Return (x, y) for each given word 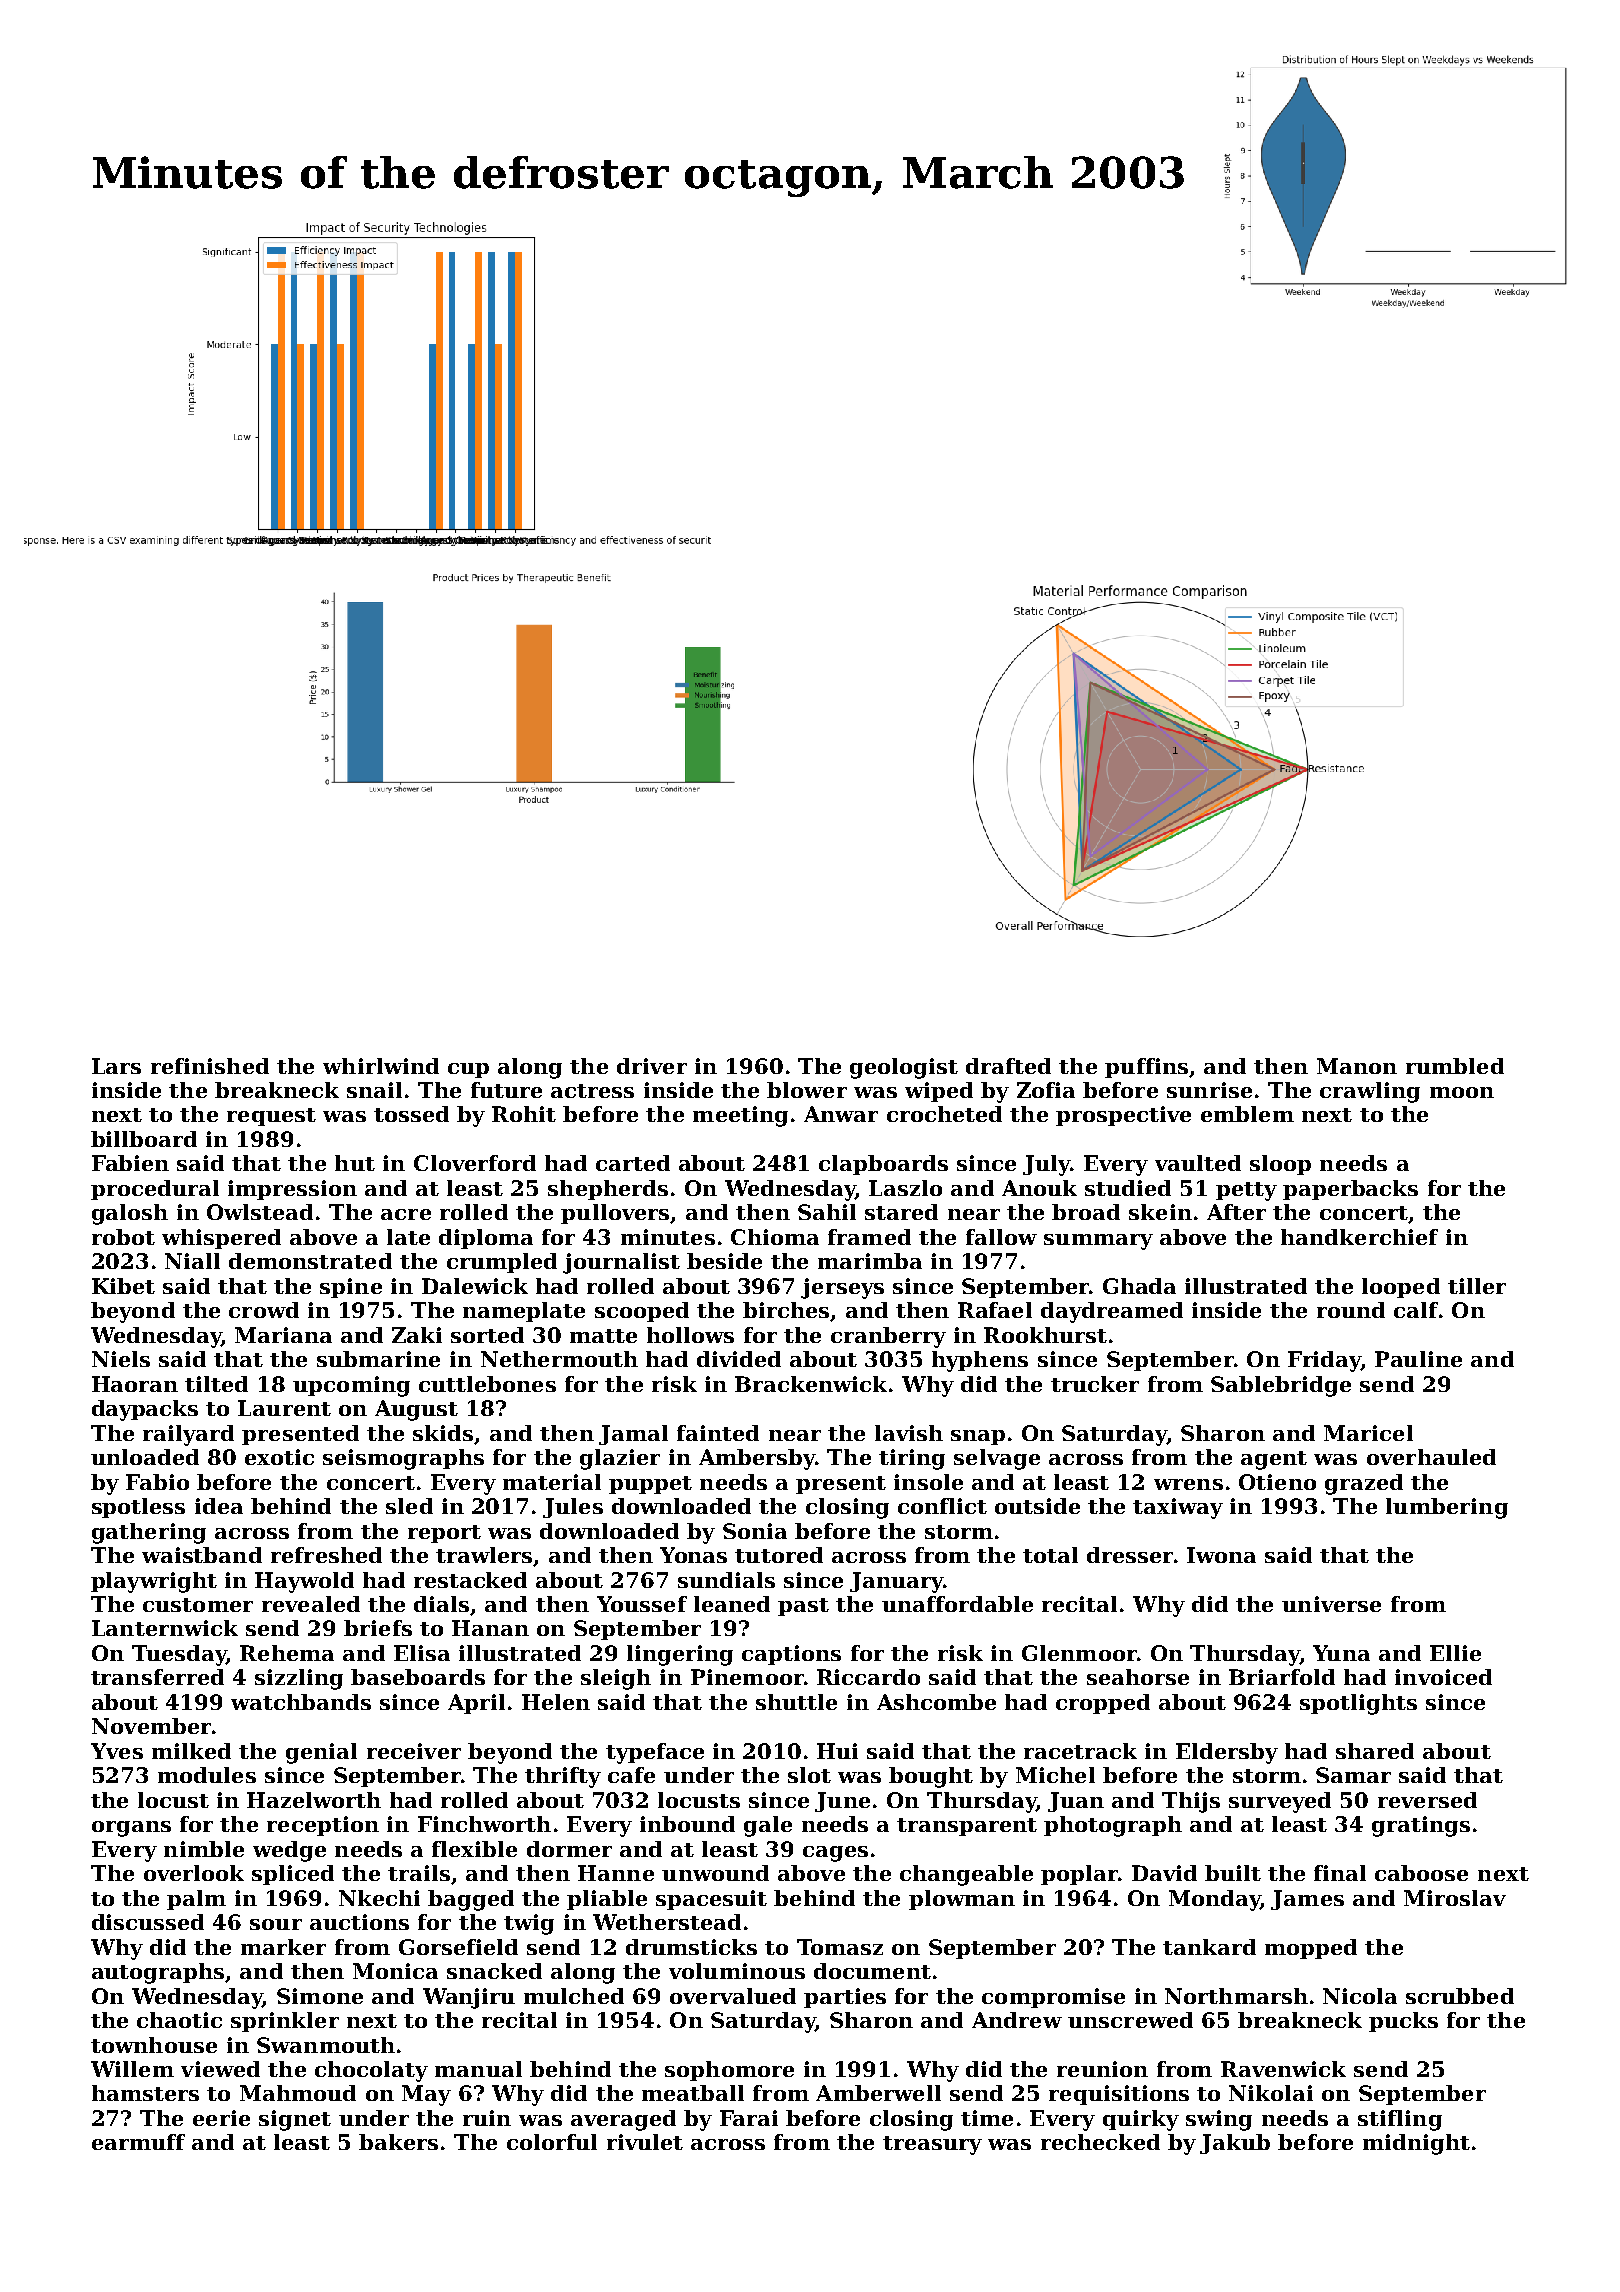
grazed (1364, 1484)
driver (652, 1066)
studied (1128, 1188)
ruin (487, 2118)
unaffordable (957, 1604)
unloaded (145, 1457)
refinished (210, 1066)
